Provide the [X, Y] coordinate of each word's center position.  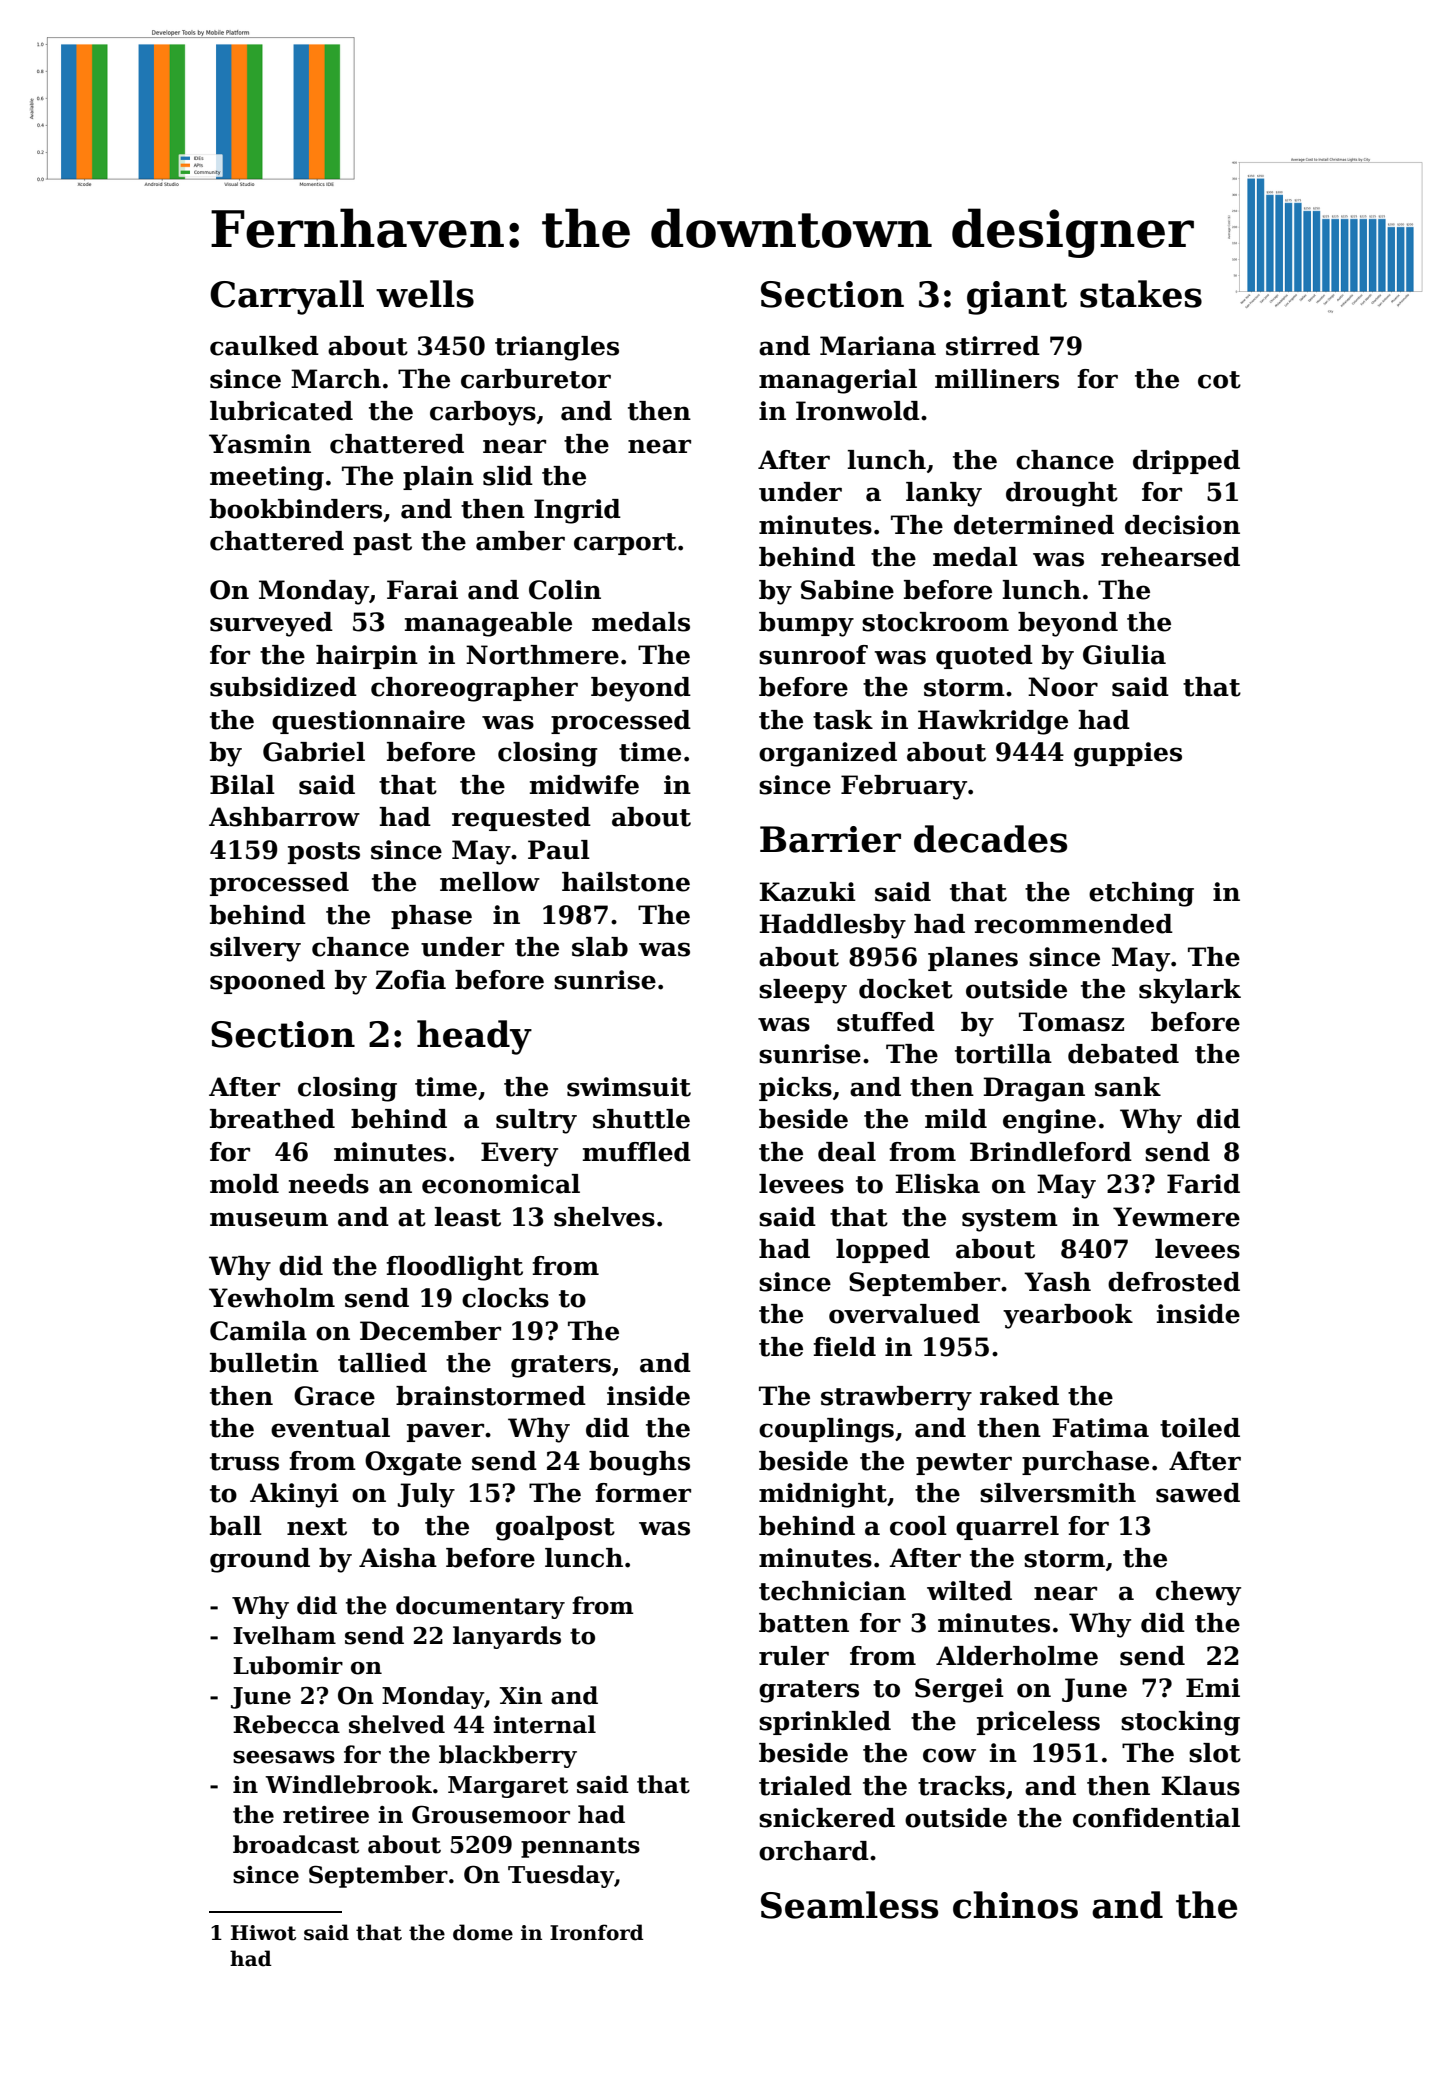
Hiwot [263, 1933]
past [382, 544]
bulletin [264, 1363]
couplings [826, 1430]
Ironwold [858, 411]
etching [1141, 894]
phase [431, 917]
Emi [1213, 1687]
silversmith [1058, 1493]
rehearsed [1170, 557]
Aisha [398, 1558]
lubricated [281, 411]
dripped [1186, 462]
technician [832, 1591]
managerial [838, 381]
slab [600, 947]
